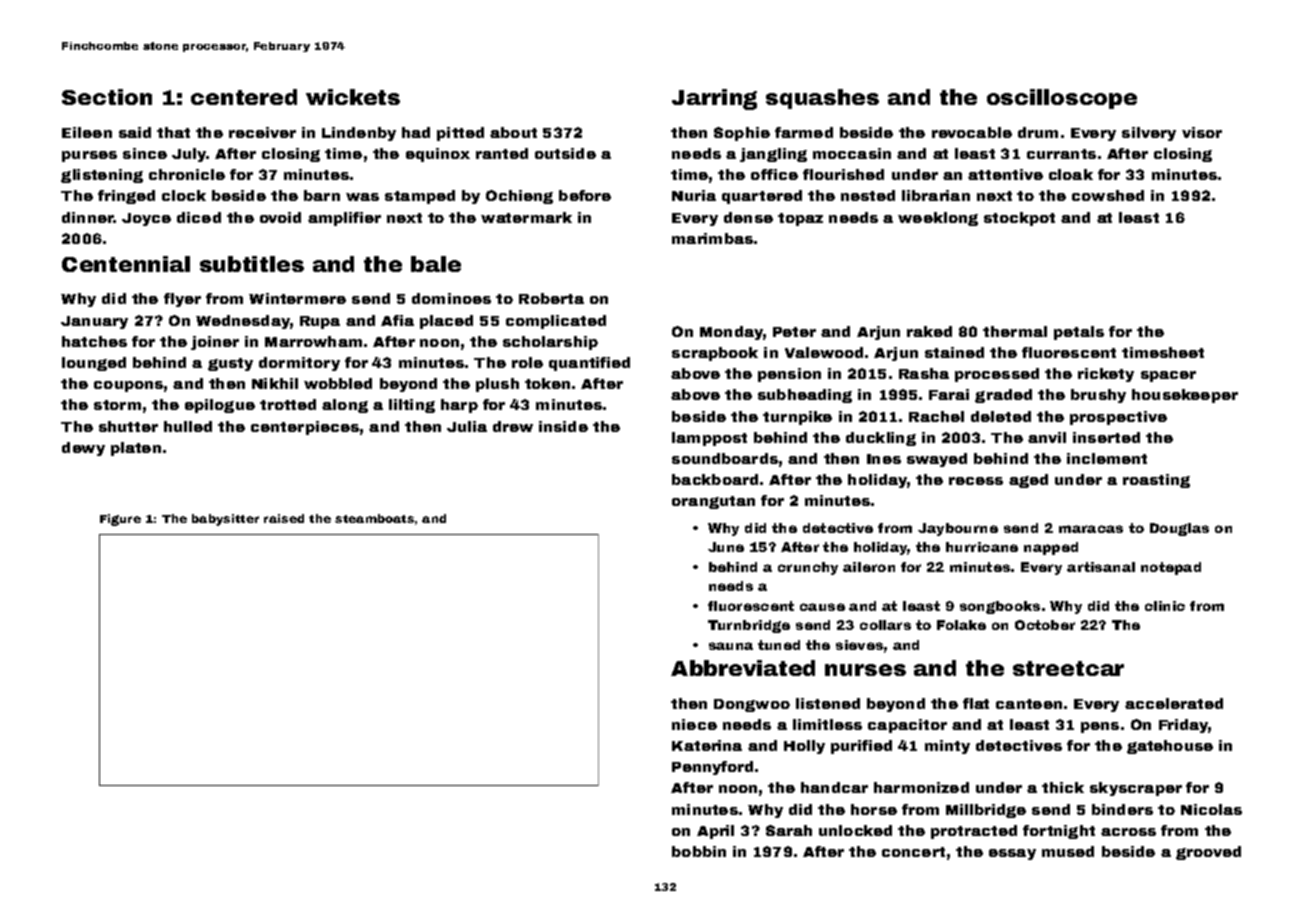  I want to click on backboard, so click(715, 479).
